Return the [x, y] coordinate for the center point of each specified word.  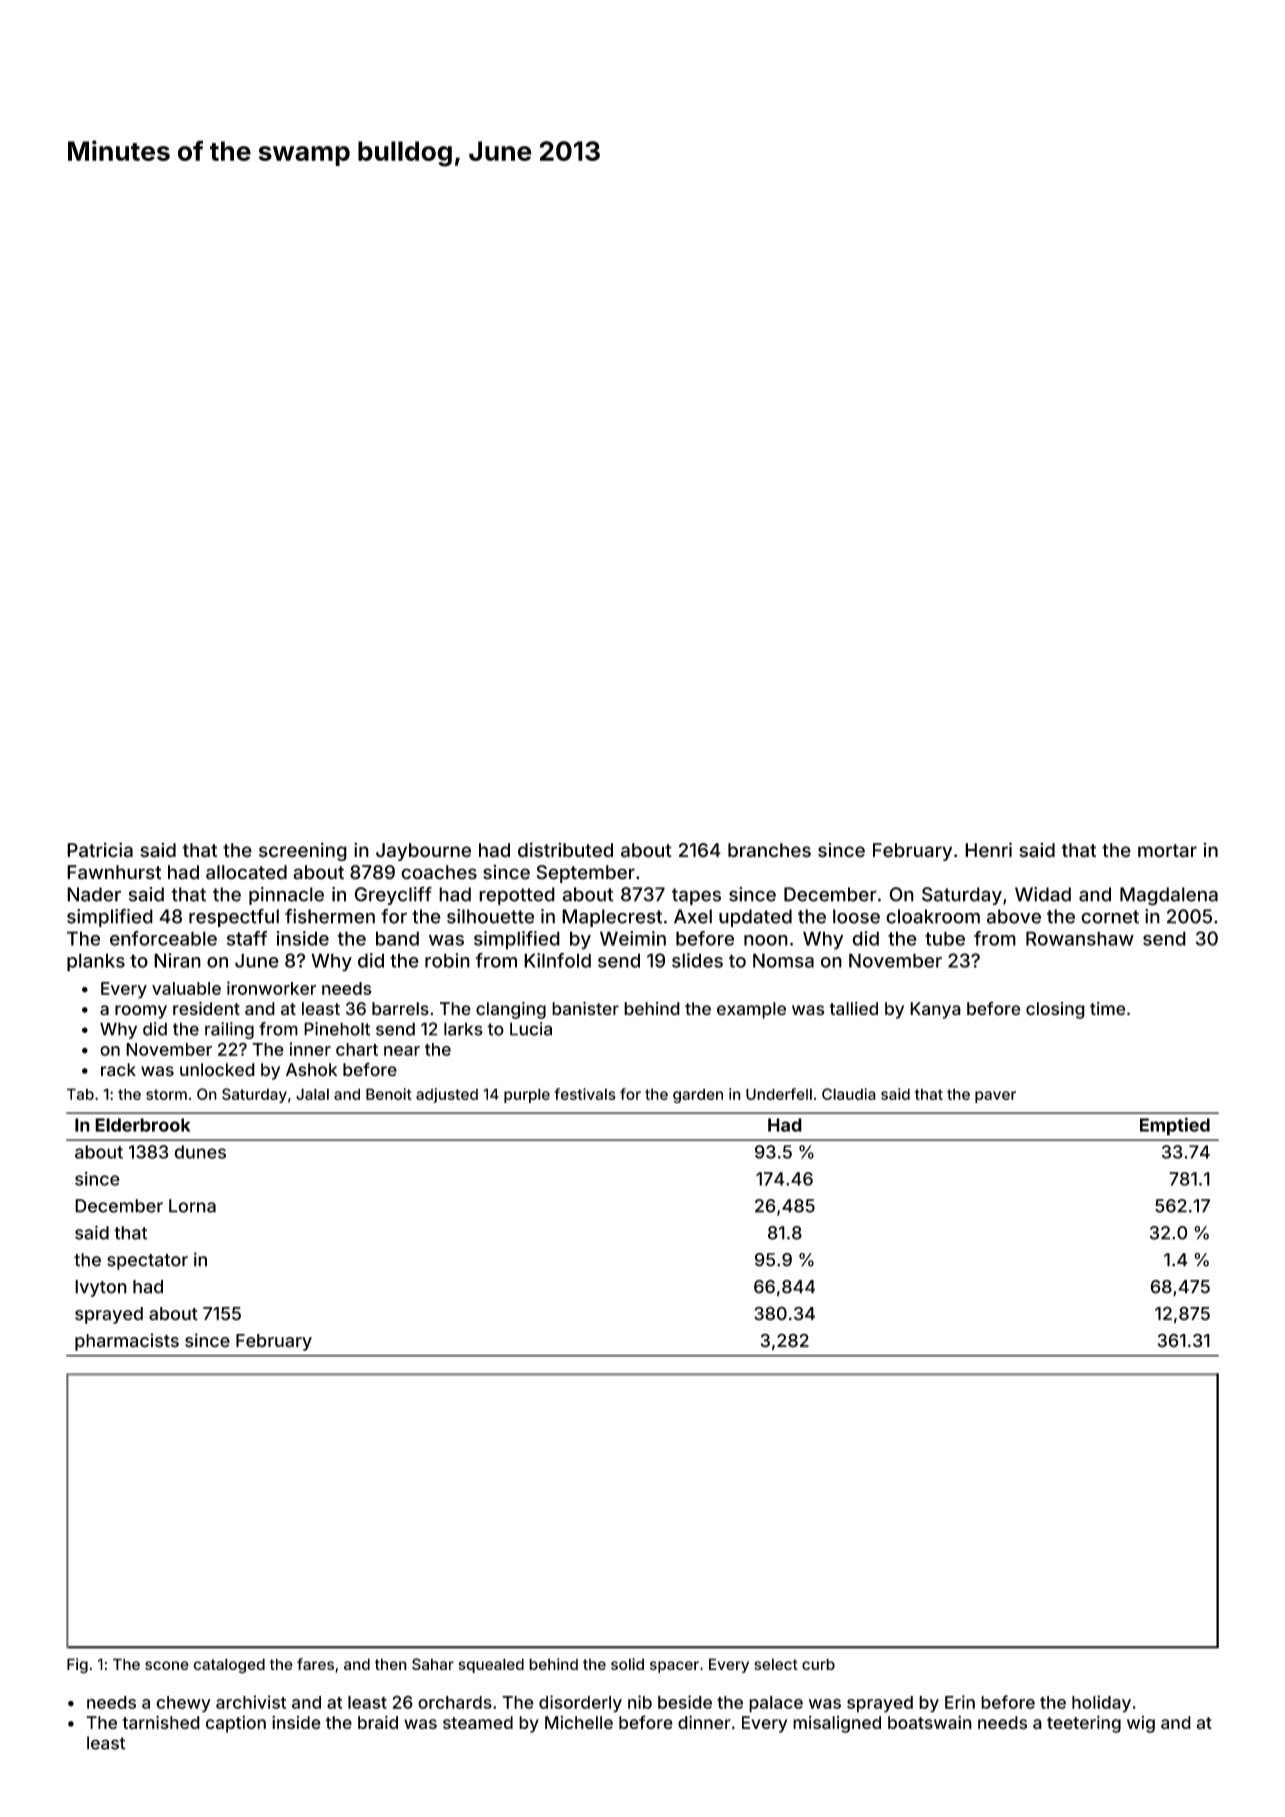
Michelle [579, 1722]
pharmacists [127, 1342]
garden [698, 1095]
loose [856, 916]
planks [96, 962]
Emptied [1175, 1126]
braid [378, 1722]
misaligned [837, 1724]
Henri [988, 850]
